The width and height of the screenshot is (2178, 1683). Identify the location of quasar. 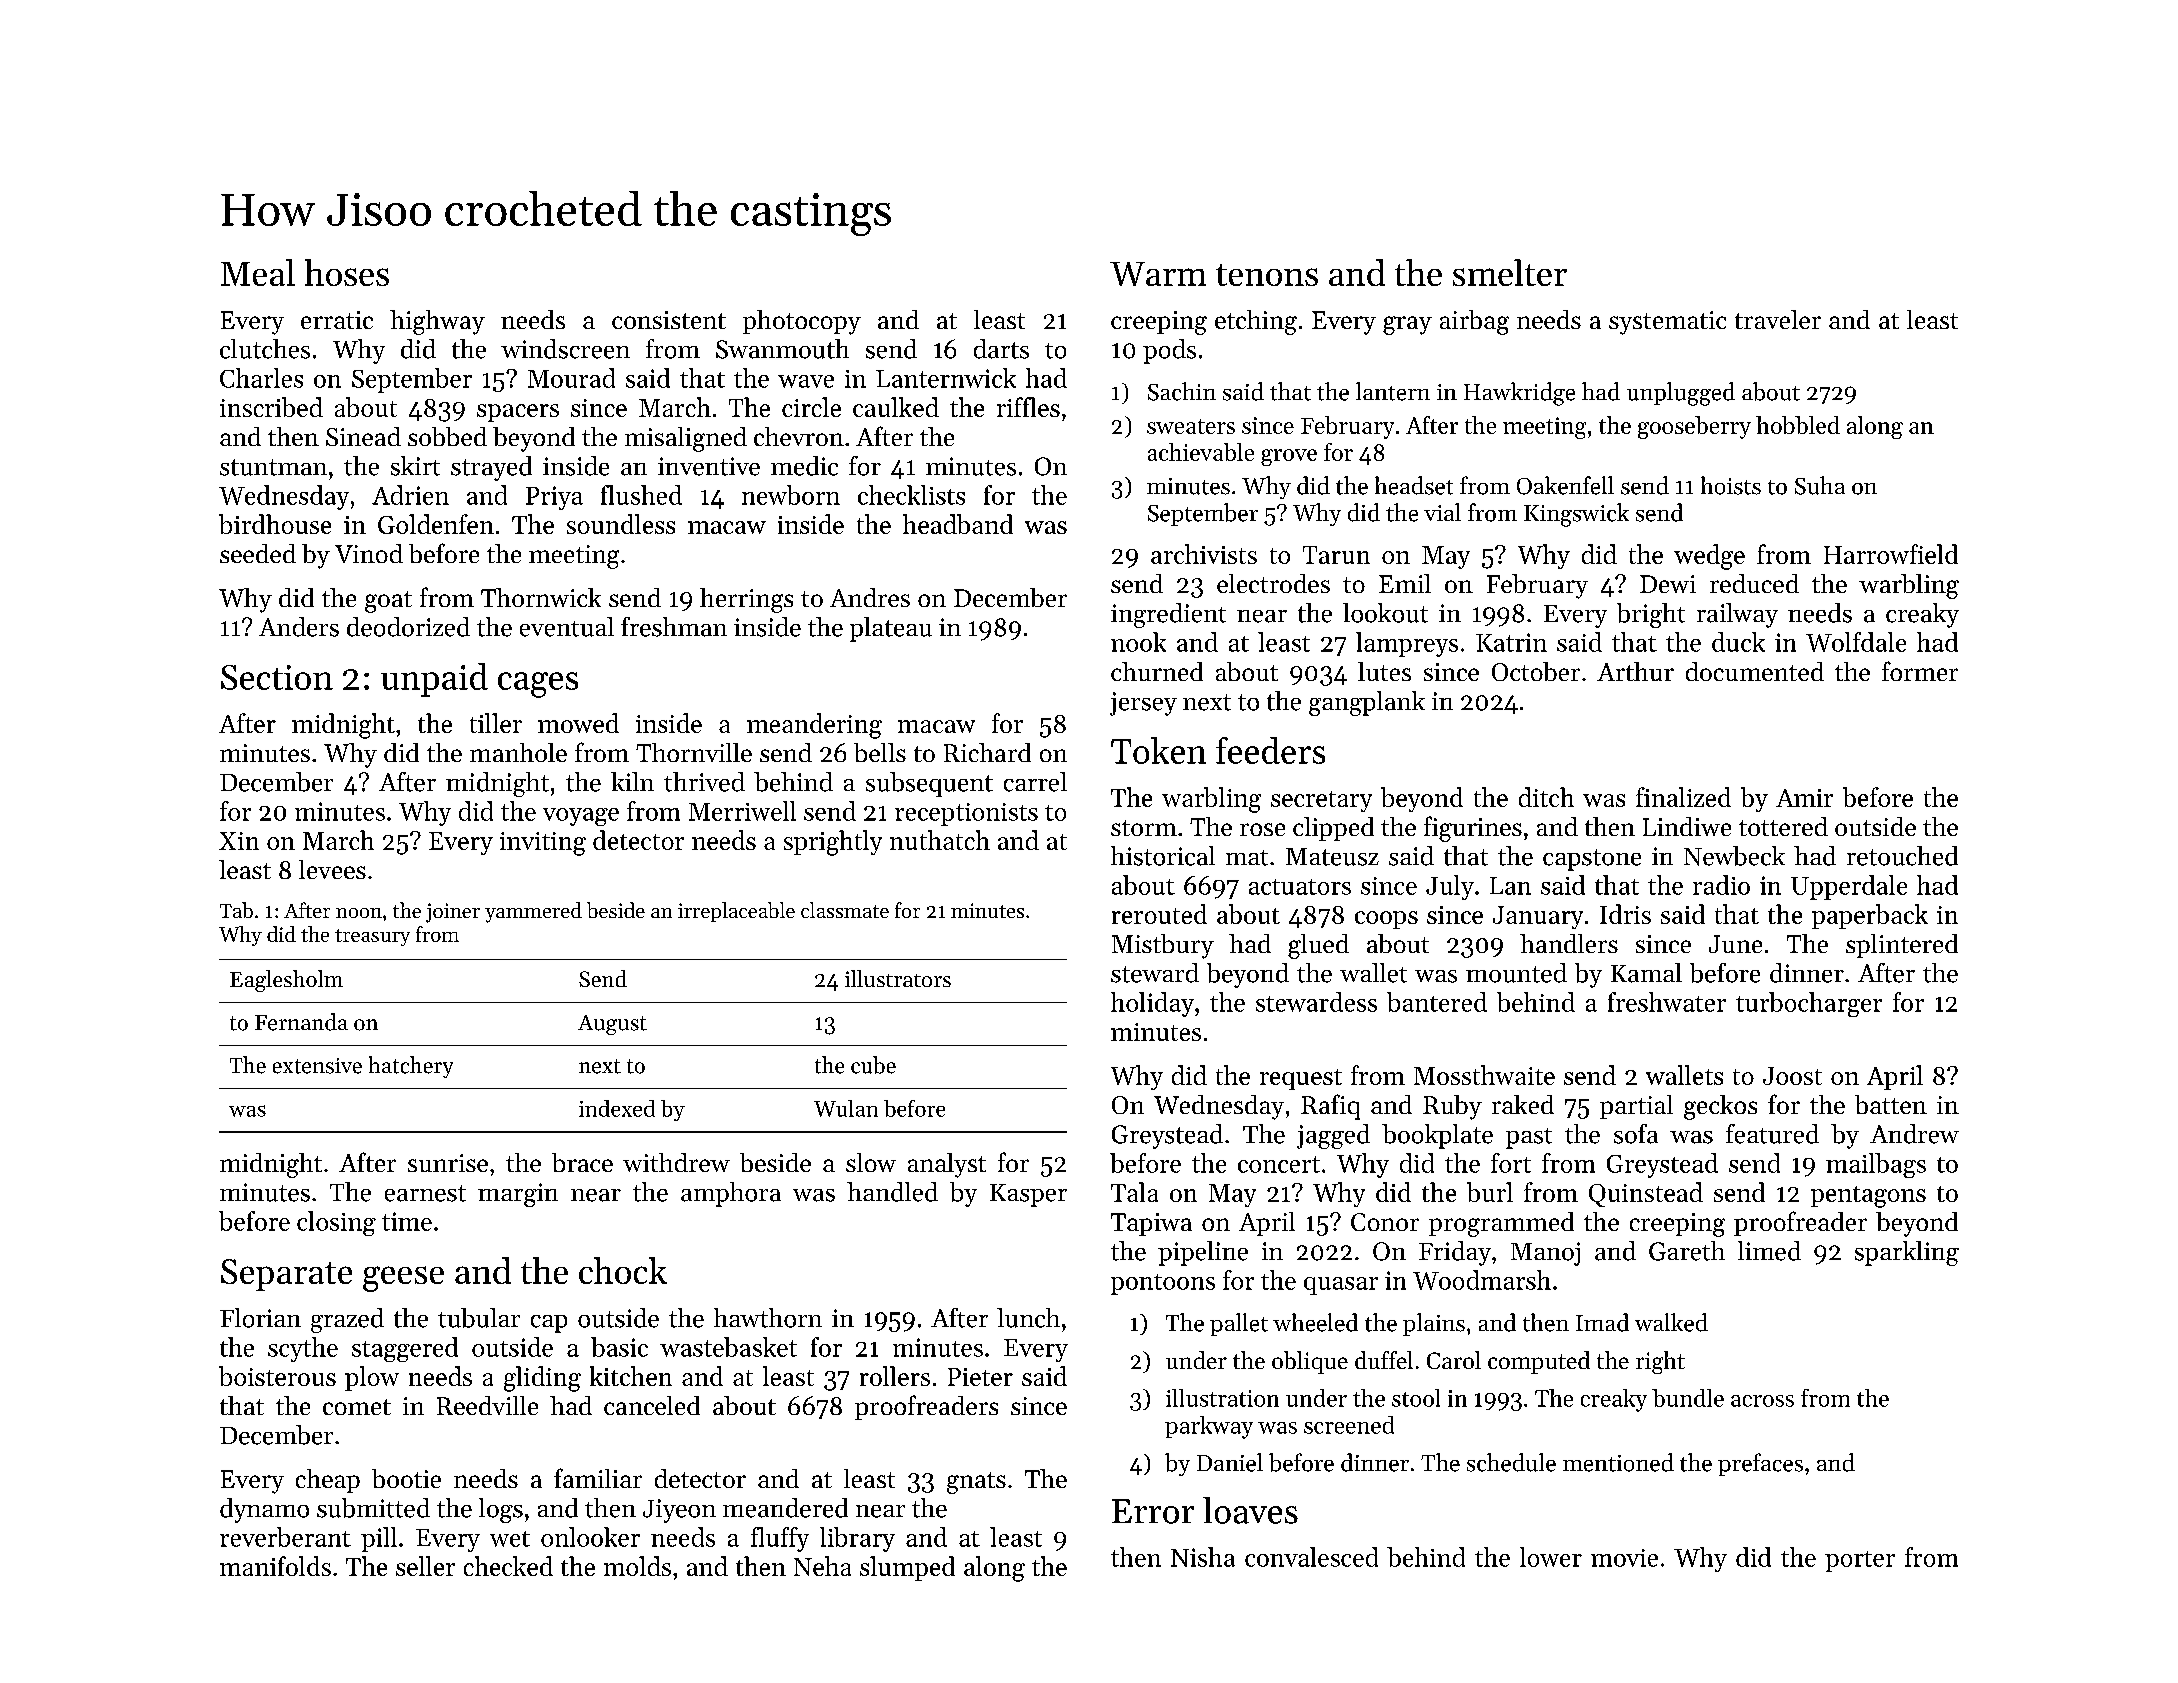
(1341, 1286).
